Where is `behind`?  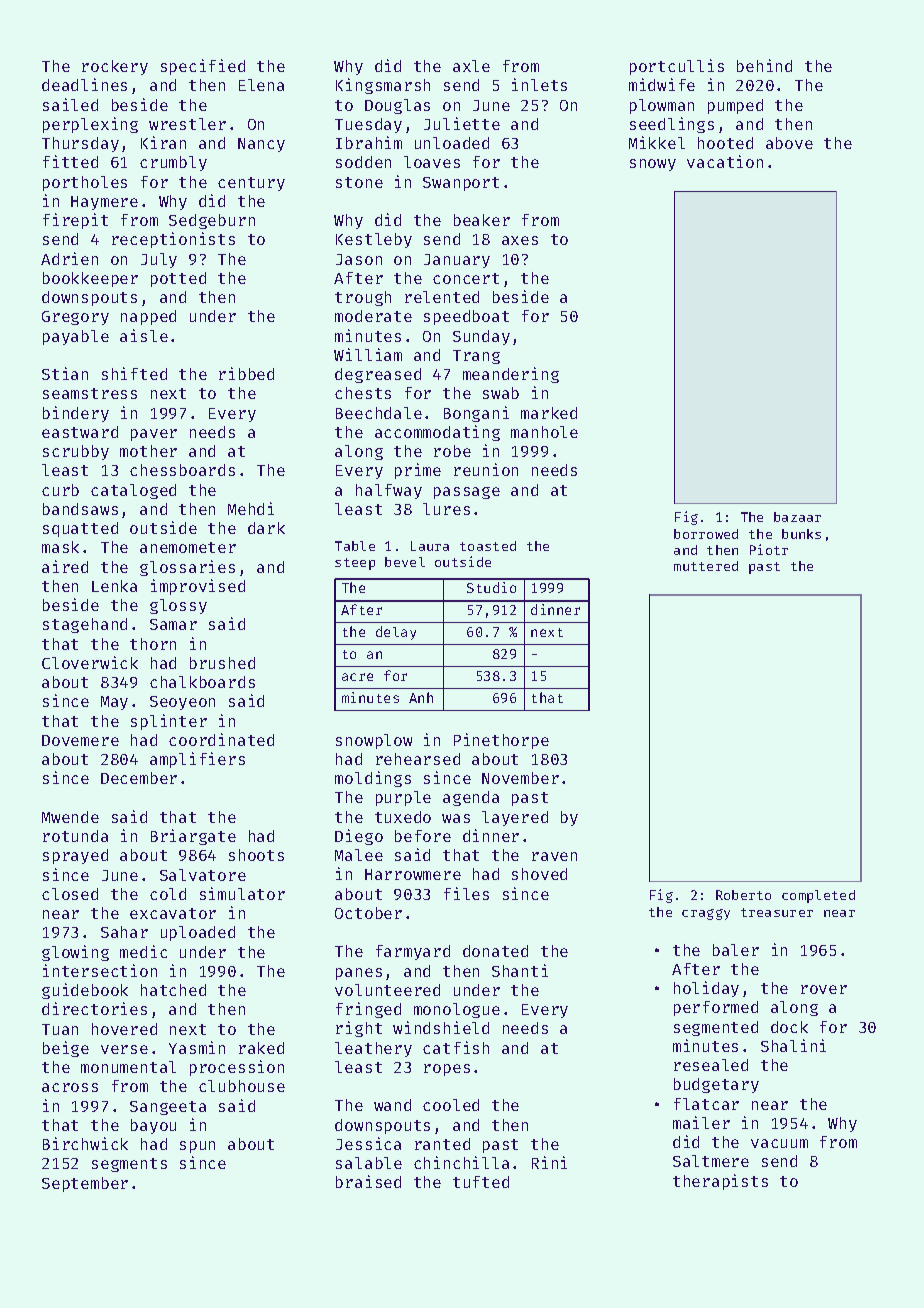 behind is located at coordinates (764, 65).
